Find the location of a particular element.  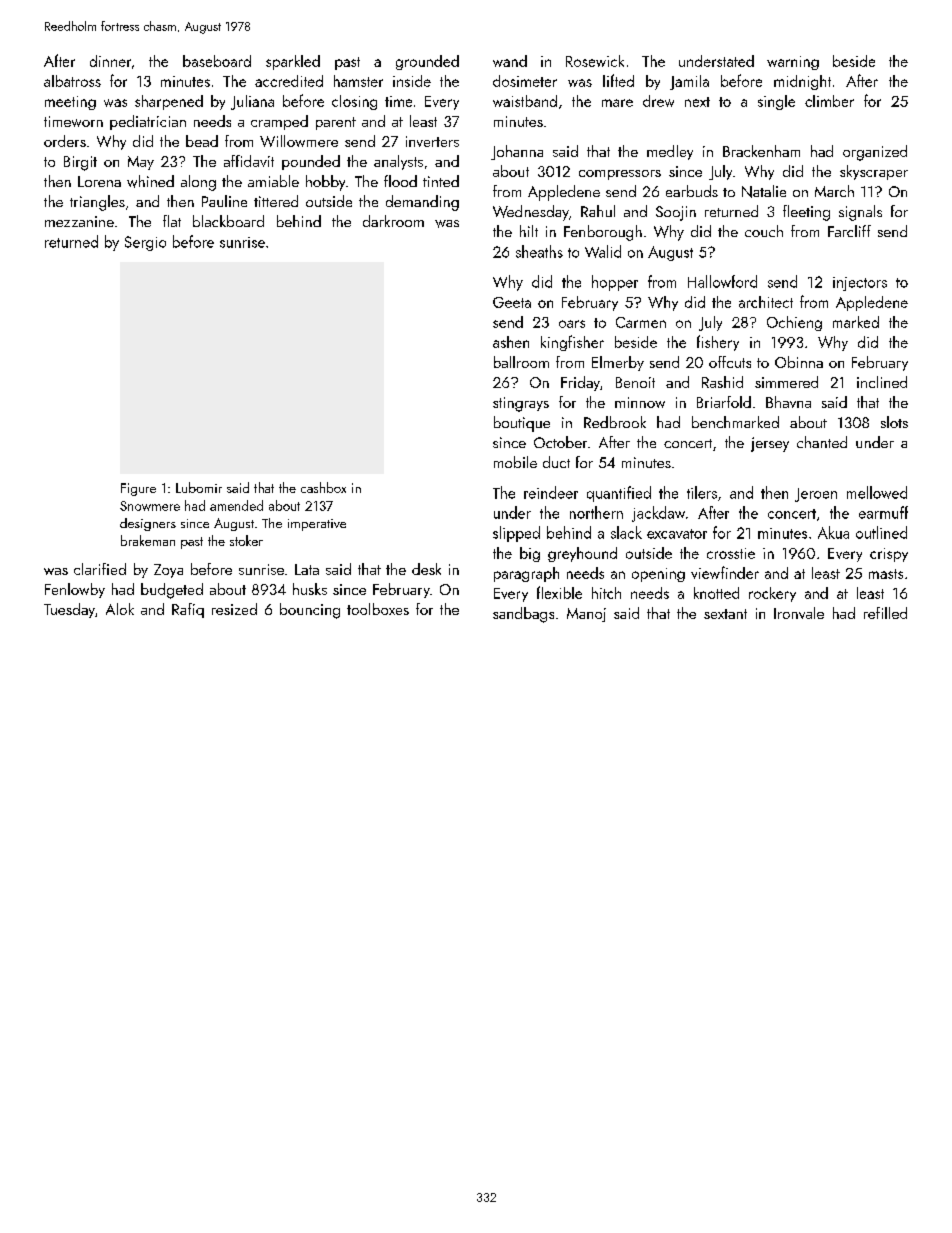

Tuesday is located at coordinates (69, 610).
